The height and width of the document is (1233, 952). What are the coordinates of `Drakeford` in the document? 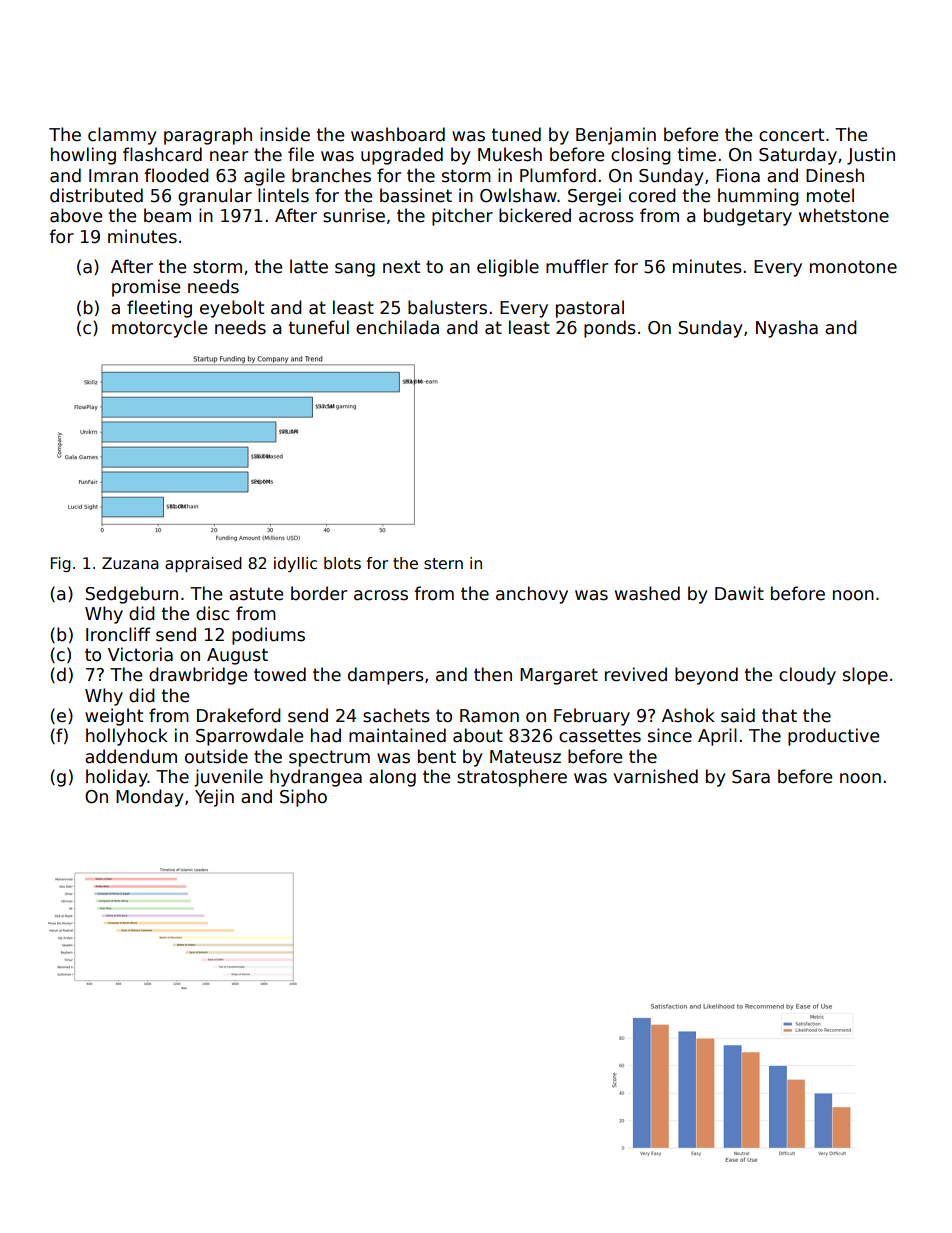 It's located at (239, 715).
